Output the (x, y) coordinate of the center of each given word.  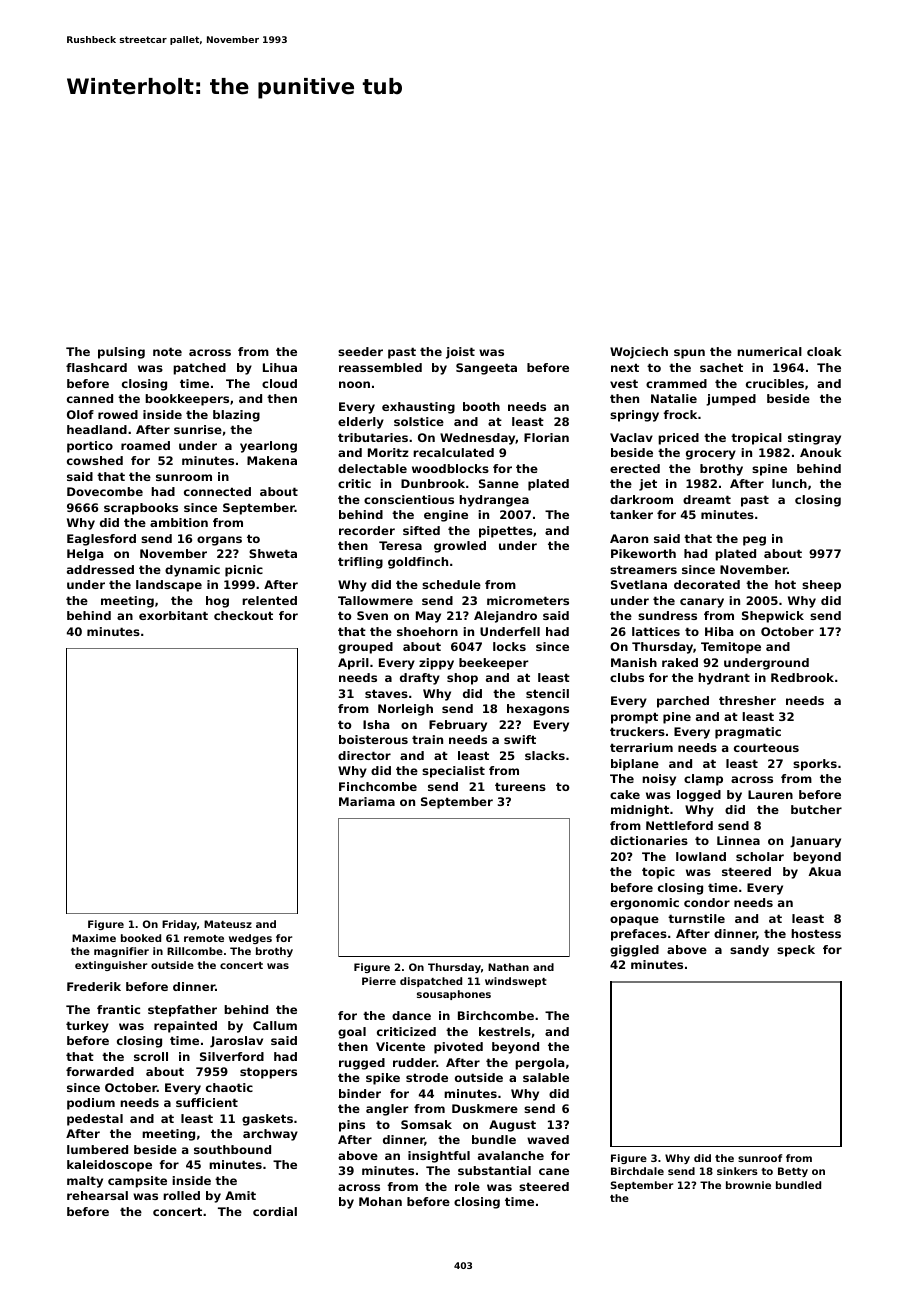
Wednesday (478, 439)
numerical (769, 351)
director (364, 755)
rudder (414, 1062)
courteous (766, 747)
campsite (137, 1182)
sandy (749, 951)
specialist (453, 772)
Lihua (280, 367)
